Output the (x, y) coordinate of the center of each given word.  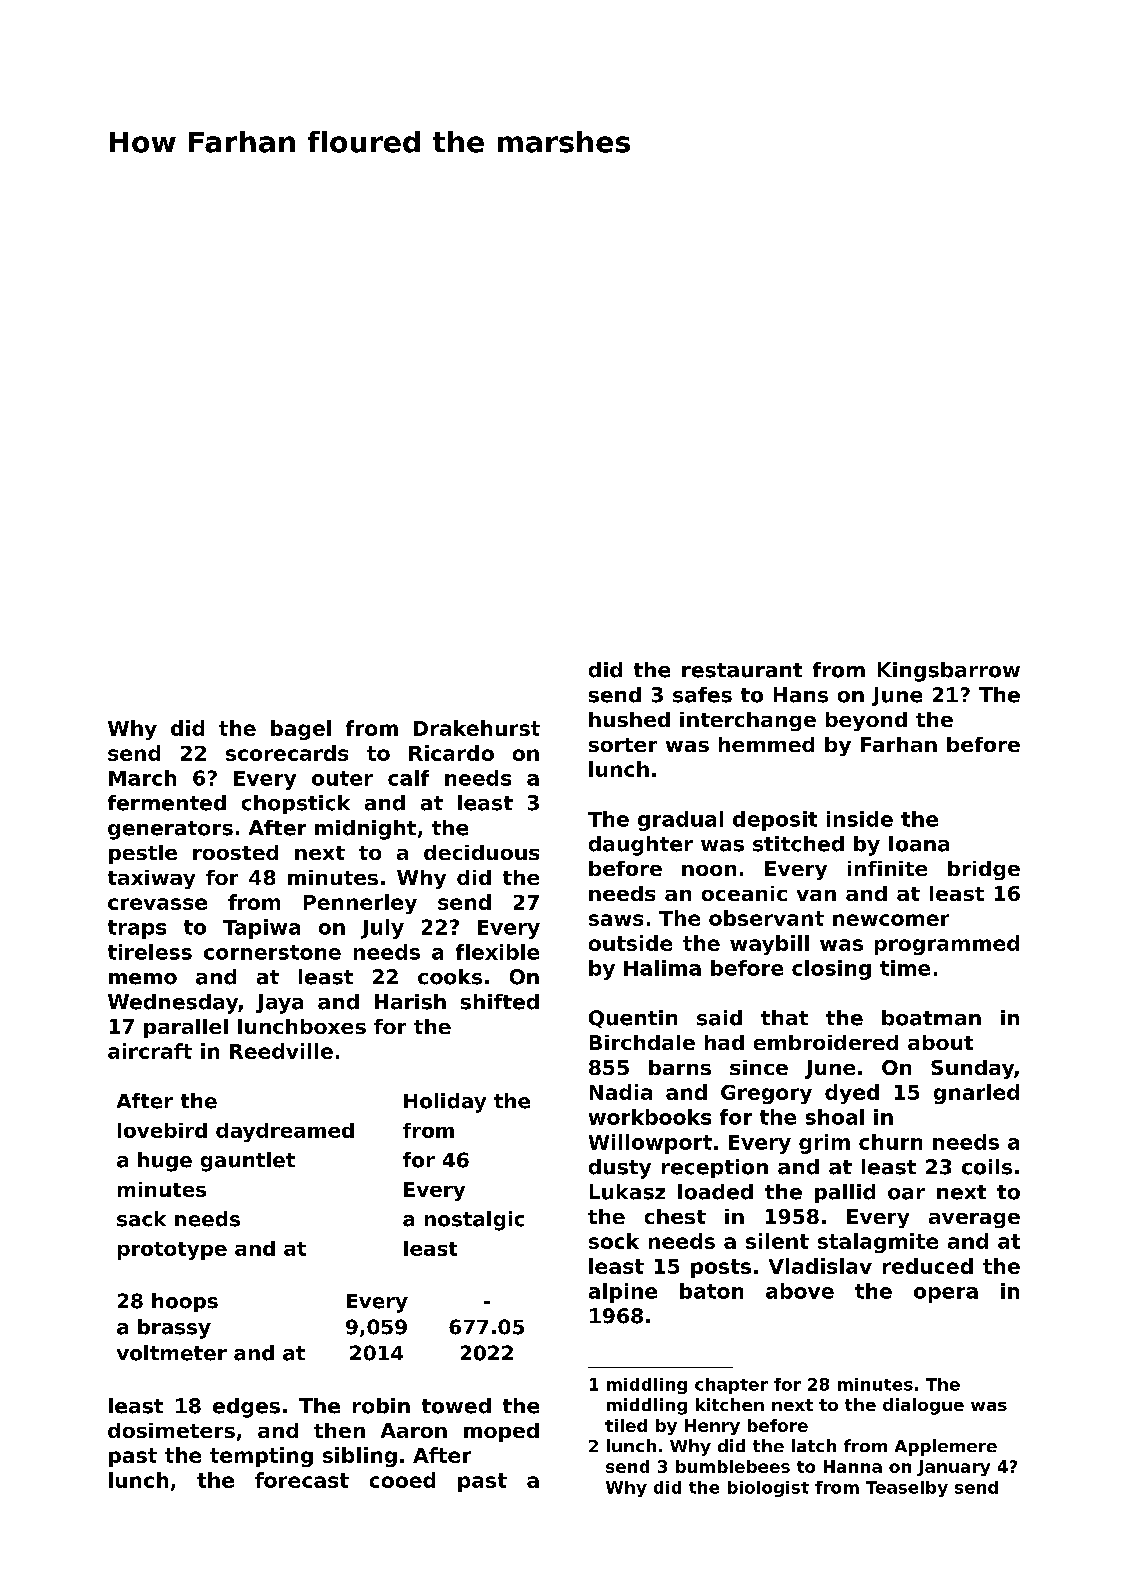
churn (890, 1142)
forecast (302, 1480)
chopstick (296, 804)
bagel (301, 730)
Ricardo (451, 753)
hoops (185, 1302)
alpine (623, 1293)
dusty (620, 1169)
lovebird (162, 1130)
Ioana (919, 844)
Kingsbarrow (949, 672)
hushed (629, 719)
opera (946, 1295)
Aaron (414, 1430)
